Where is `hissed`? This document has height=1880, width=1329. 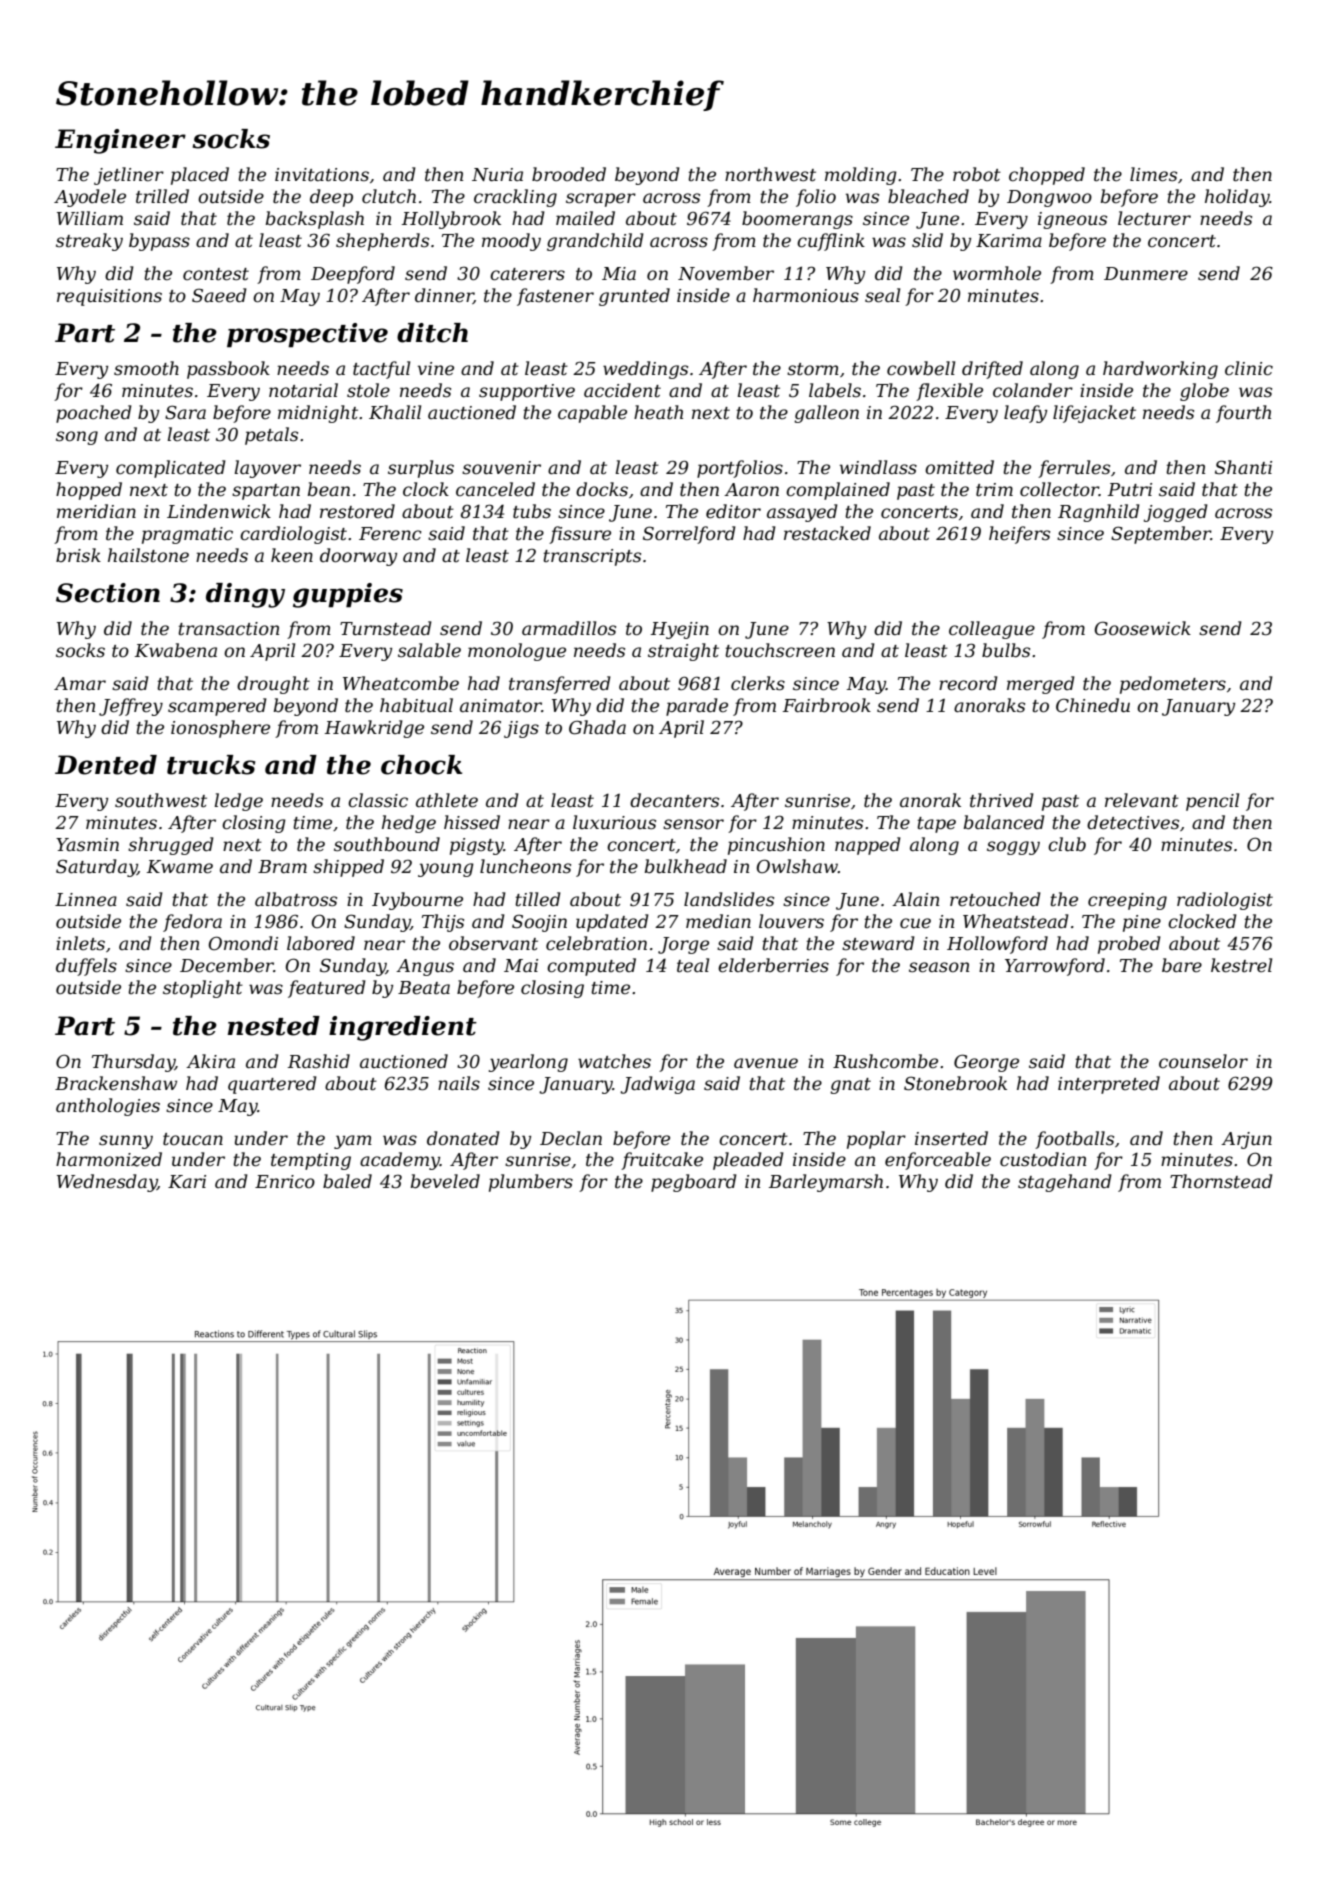
hissed is located at coordinates (472, 822).
